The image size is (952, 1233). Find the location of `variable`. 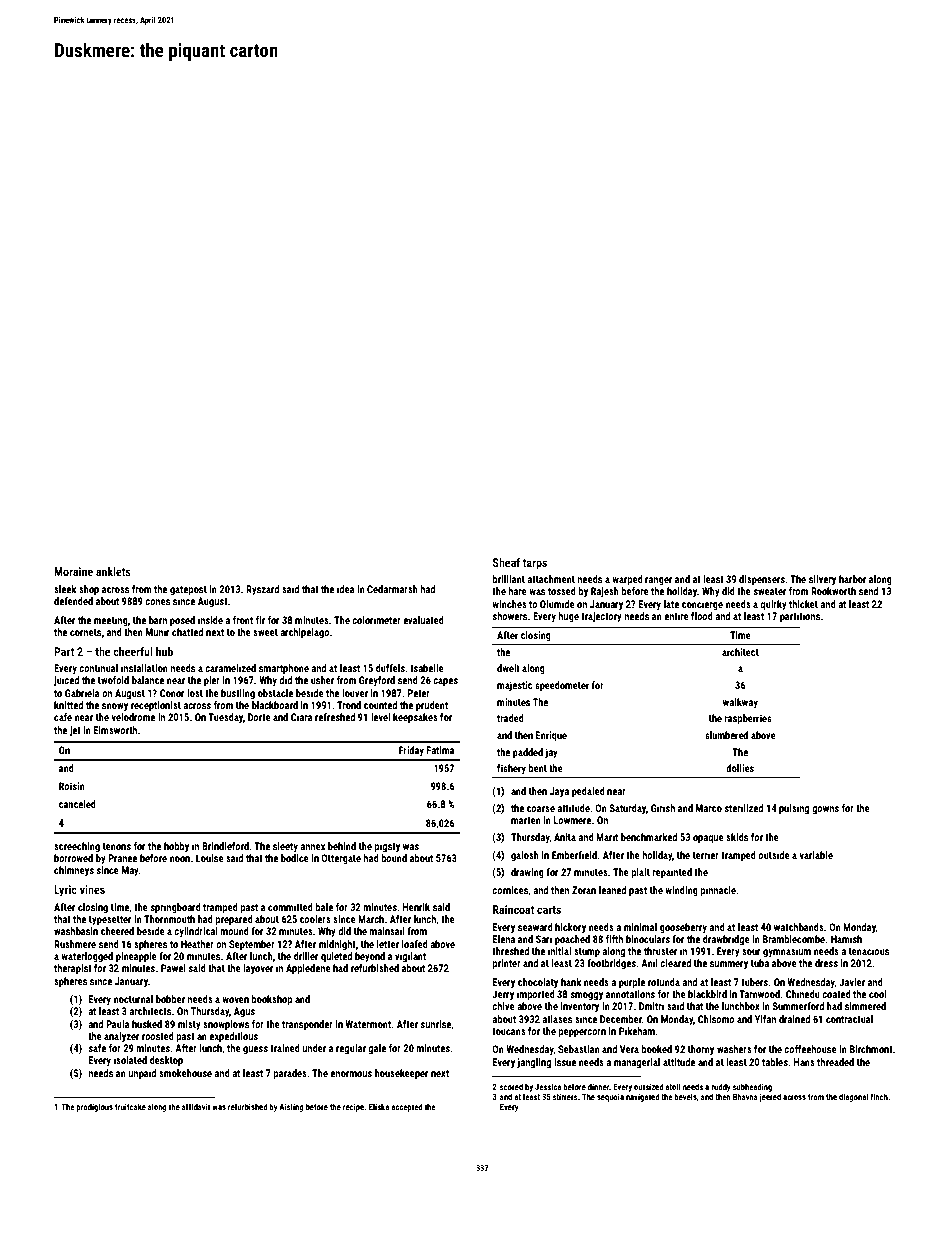

variable is located at coordinates (816, 855).
